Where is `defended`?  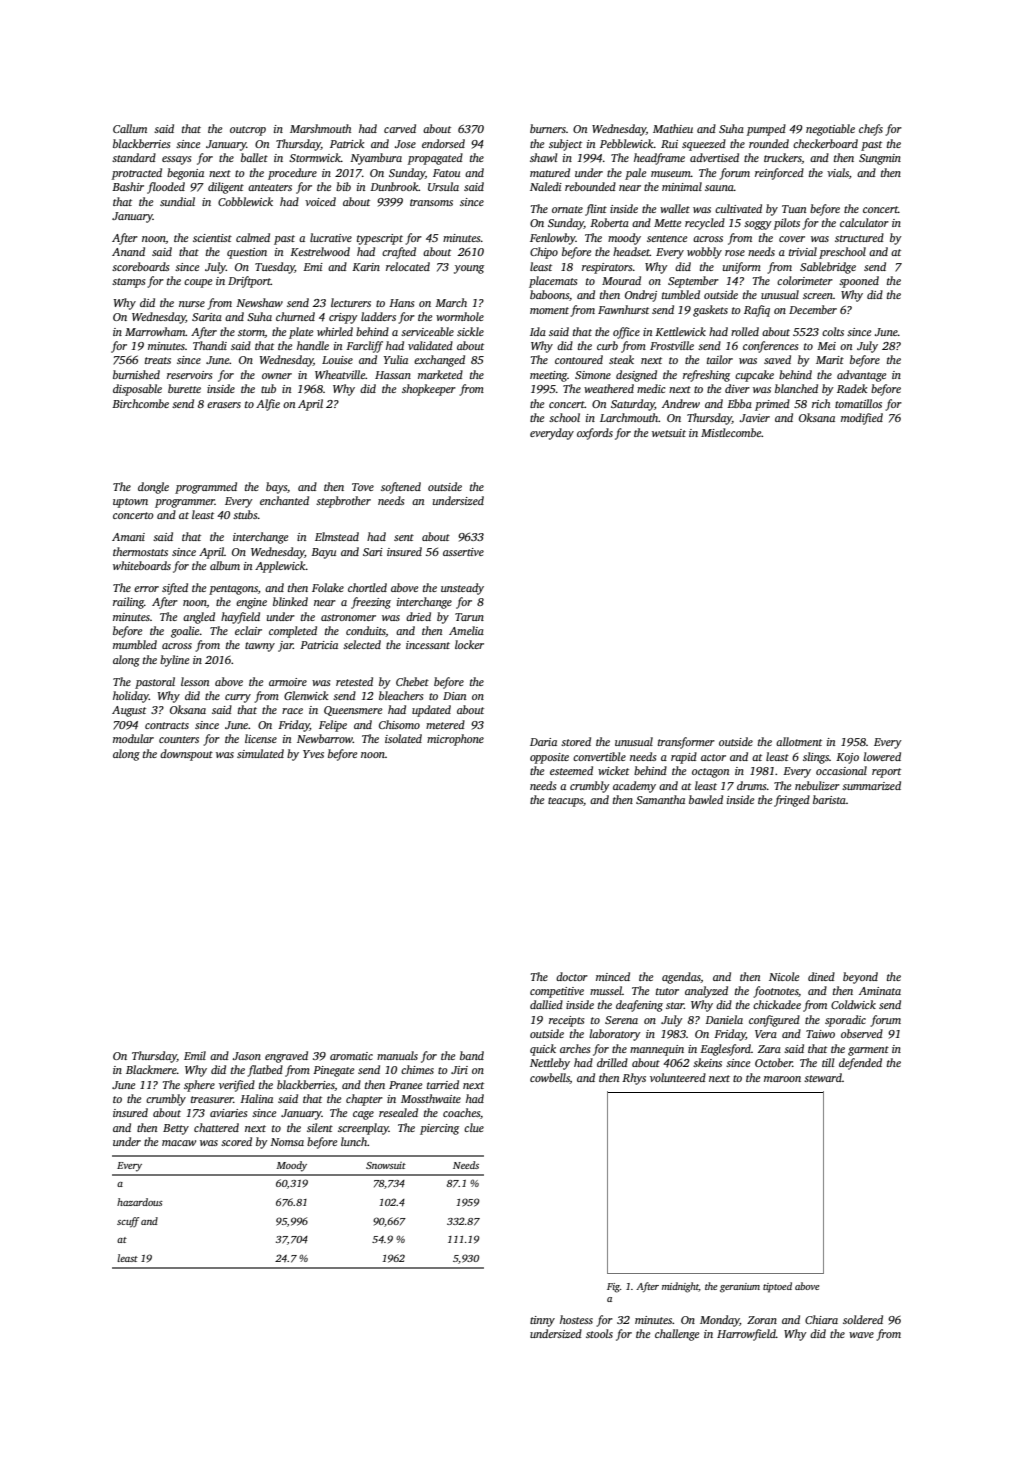 defended is located at coordinates (860, 1064).
